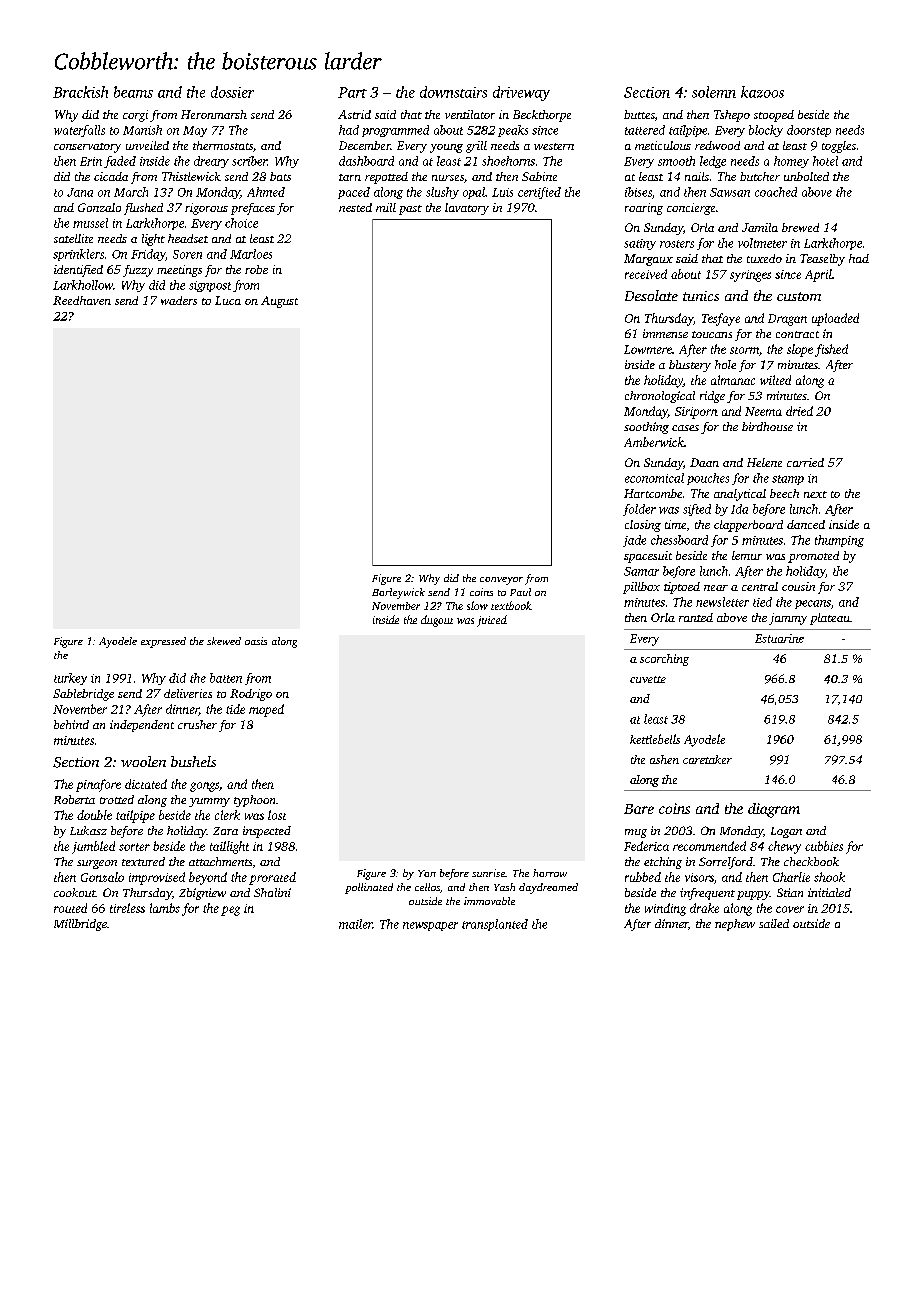 The height and width of the image is (1308, 924). I want to click on kazoos, so click(762, 92).
